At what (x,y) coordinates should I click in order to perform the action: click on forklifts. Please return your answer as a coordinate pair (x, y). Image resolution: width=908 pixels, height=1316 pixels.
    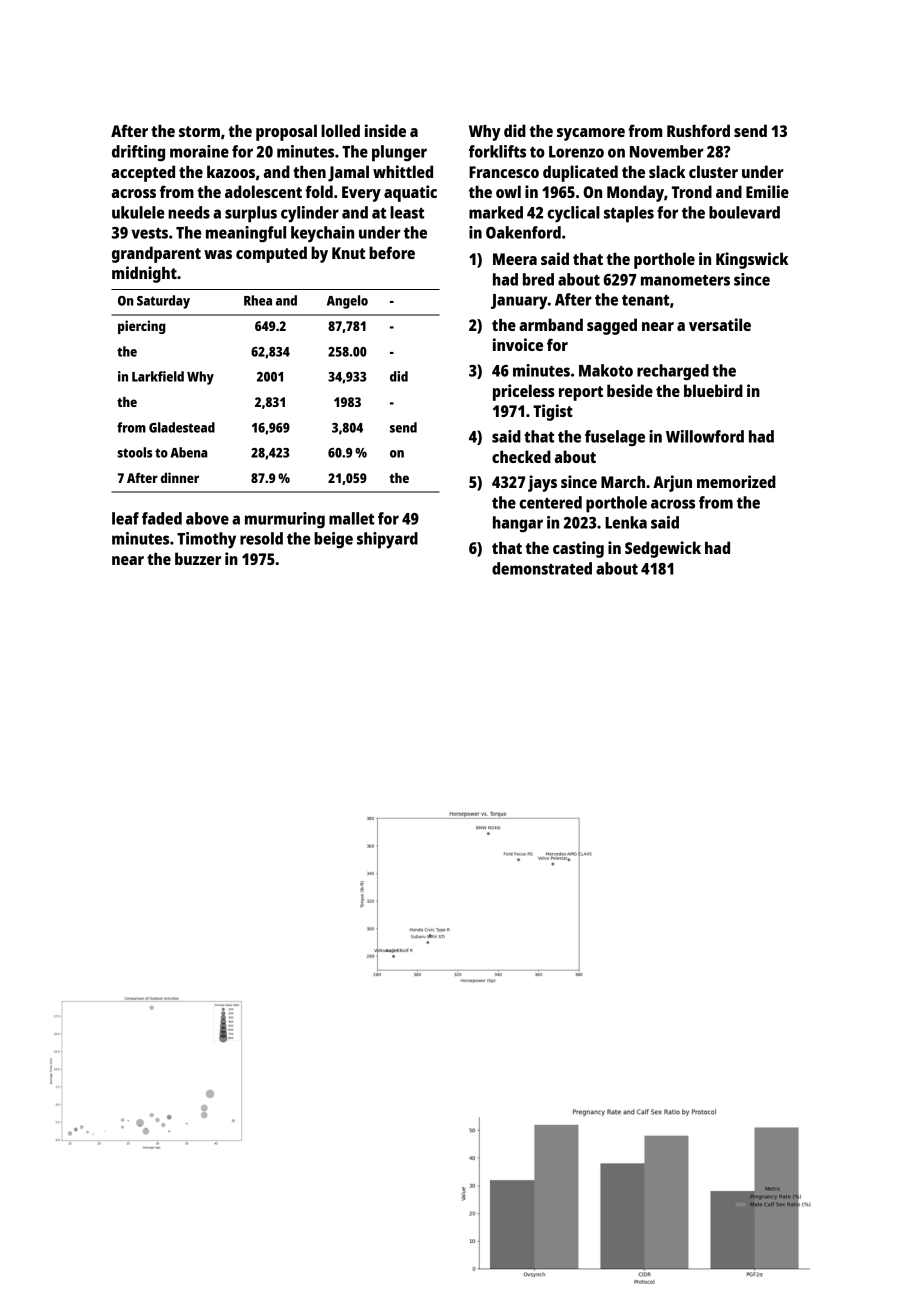
    Looking at the image, I should click on (497, 151).
